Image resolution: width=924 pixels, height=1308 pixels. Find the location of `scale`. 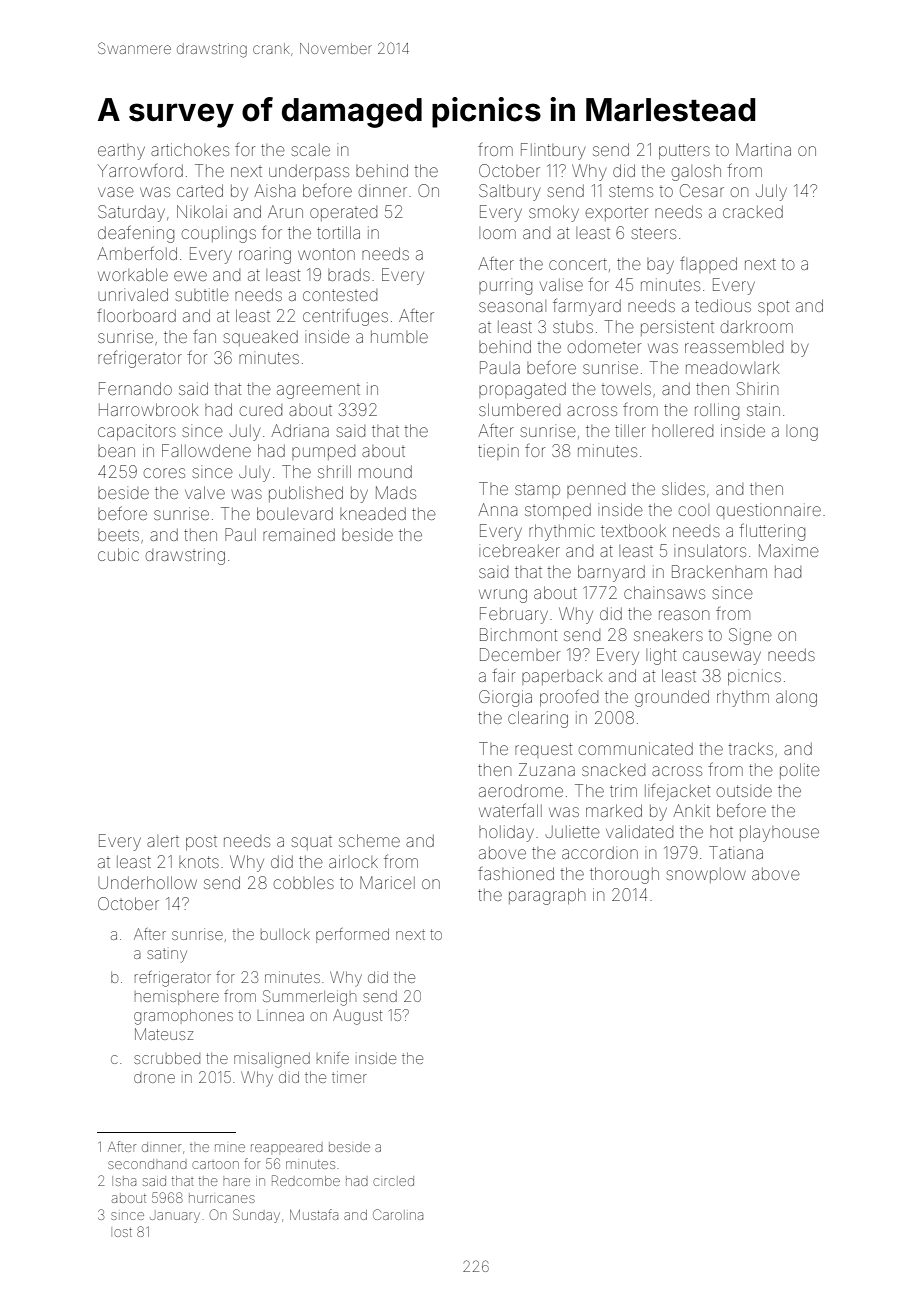

scale is located at coordinates (310, 150).
